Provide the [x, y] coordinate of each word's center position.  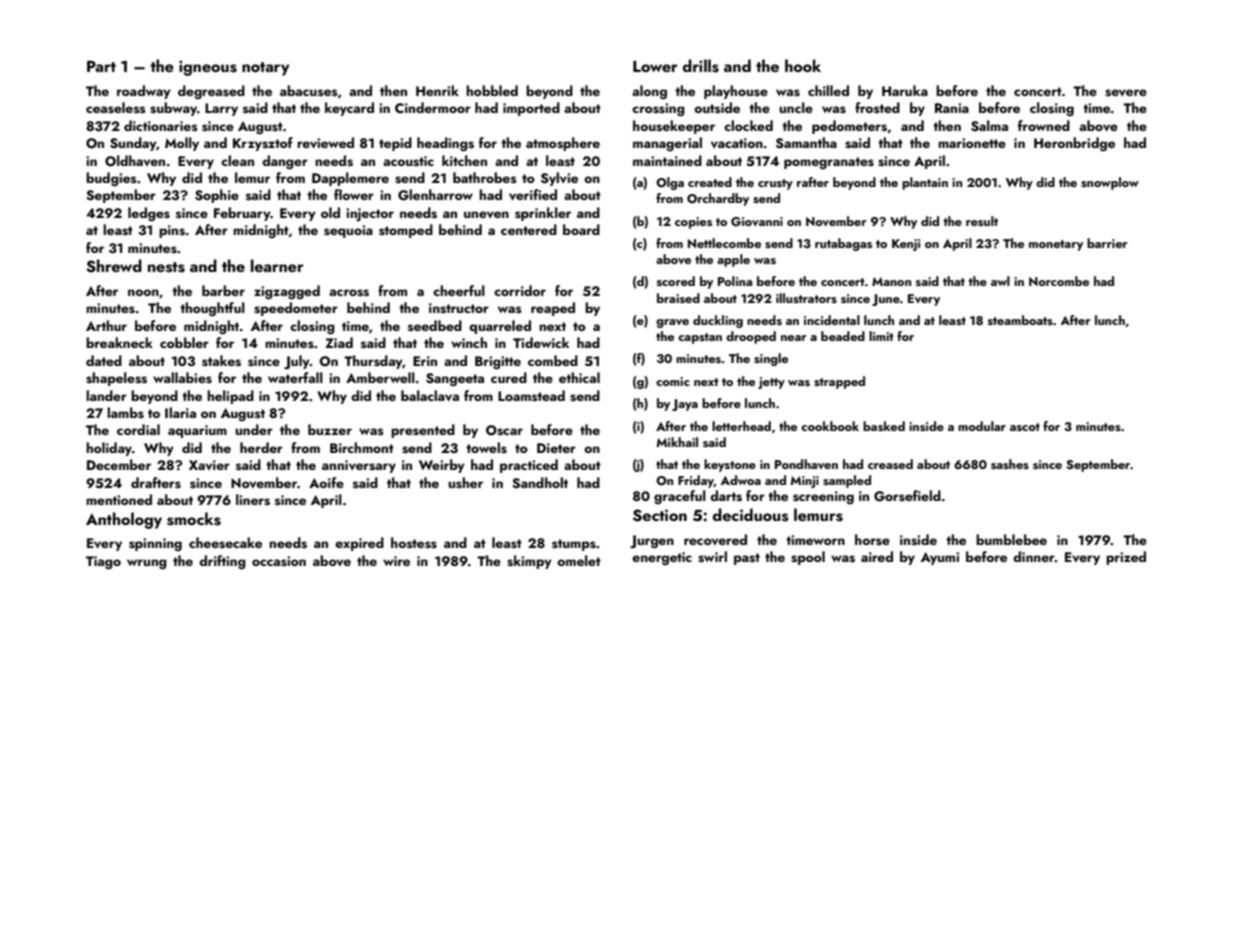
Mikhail [677, 442]
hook [803, 65]
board [581, 229]
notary [265, 69]
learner [277, 265]
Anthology [124, 520]
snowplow [1110, 183]
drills [701, 66]
